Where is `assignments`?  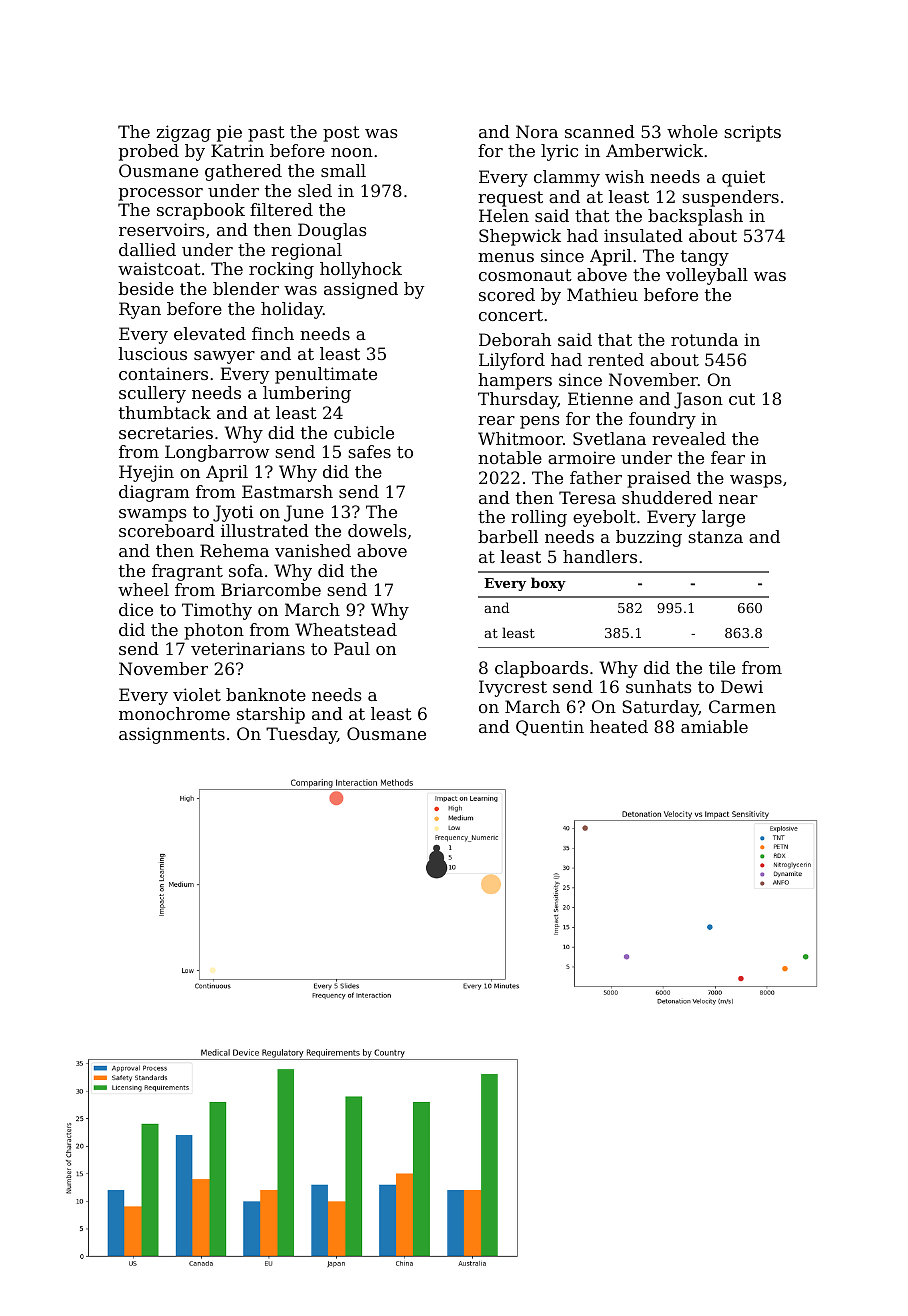
assignments is located at coordinates (172, 735).
